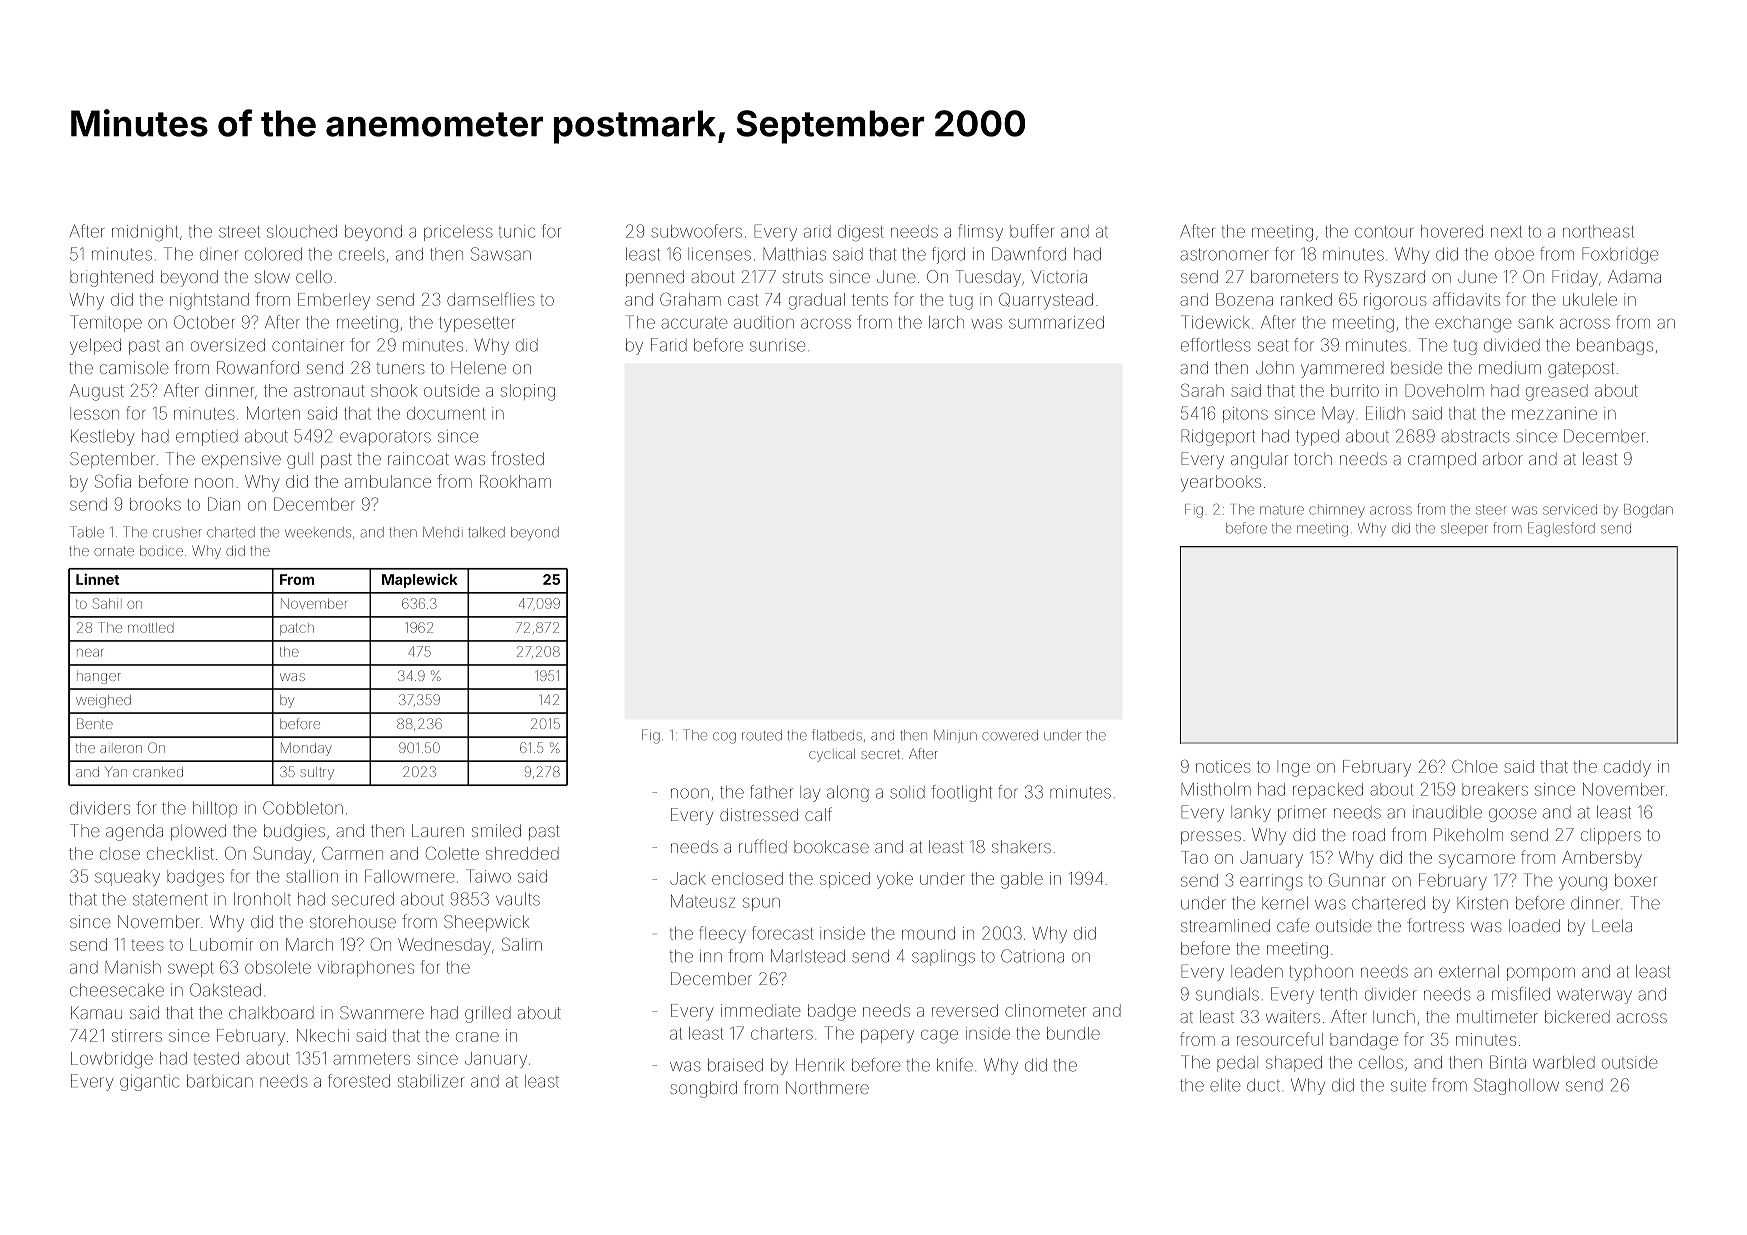  Describe the element at coordinates (271, 1012) in the document. I see `chalkboard` at that location.
